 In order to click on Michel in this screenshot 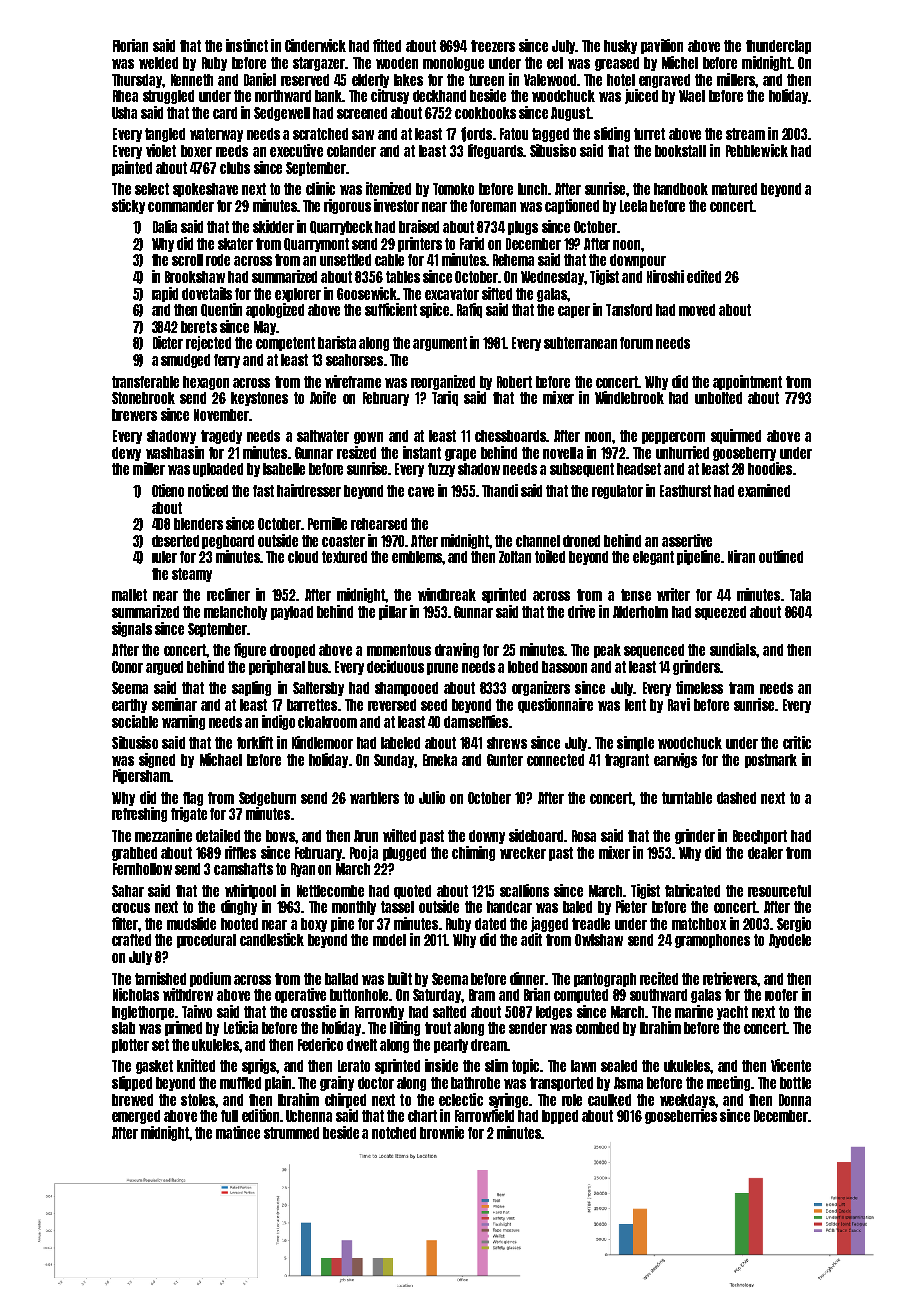, I will do `click(680, 62)`.
